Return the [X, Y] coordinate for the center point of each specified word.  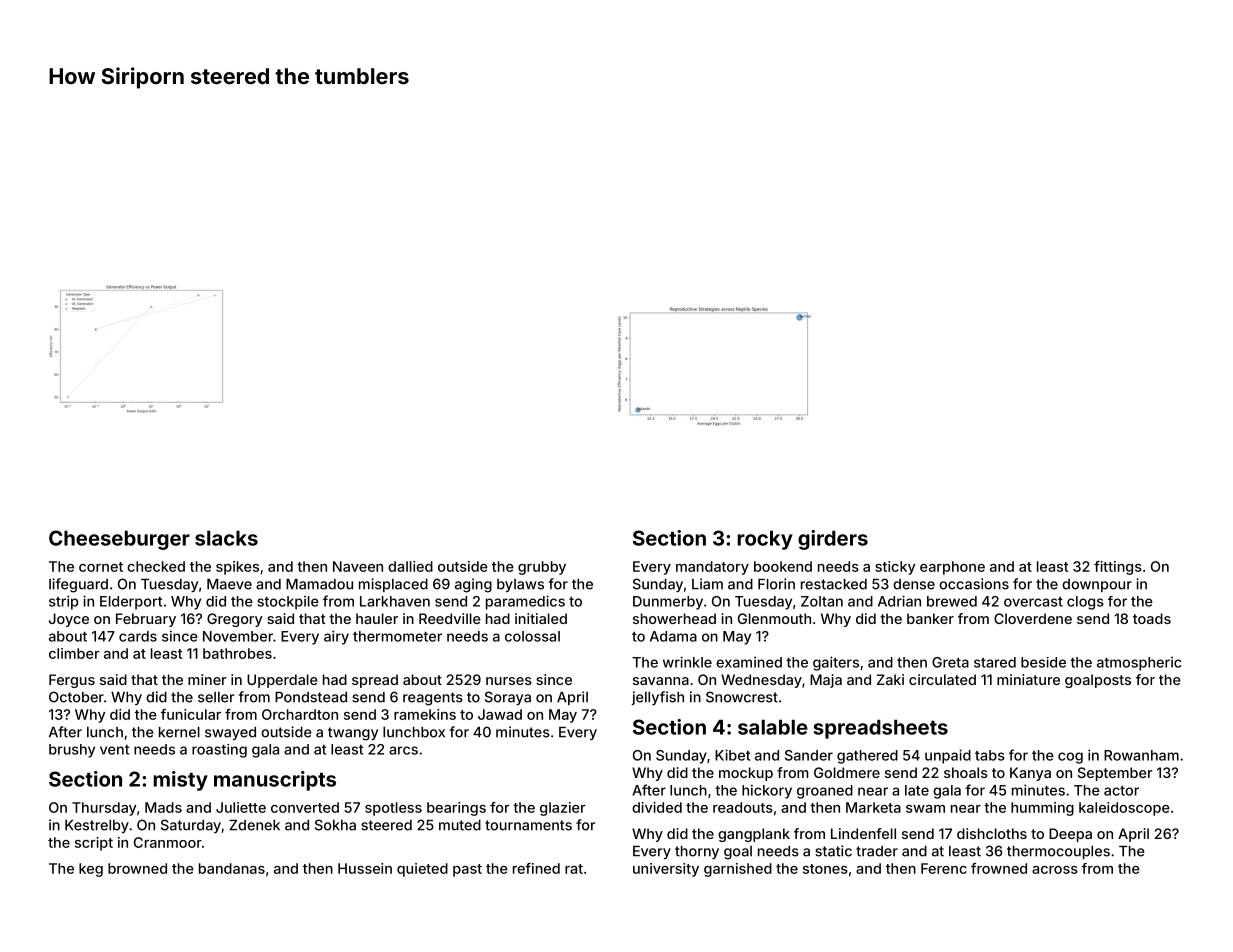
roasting [219, 751]
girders [833, 540]
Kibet [732, 755]
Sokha [335, 825]
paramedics [525, 602]
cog [1070, 758]
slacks [226, 538]
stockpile [288, 603]
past [467, 870]
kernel [179, 732]
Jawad [500, 714]
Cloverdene [1033, 618]
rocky [765, 540]
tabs [990, 755]
